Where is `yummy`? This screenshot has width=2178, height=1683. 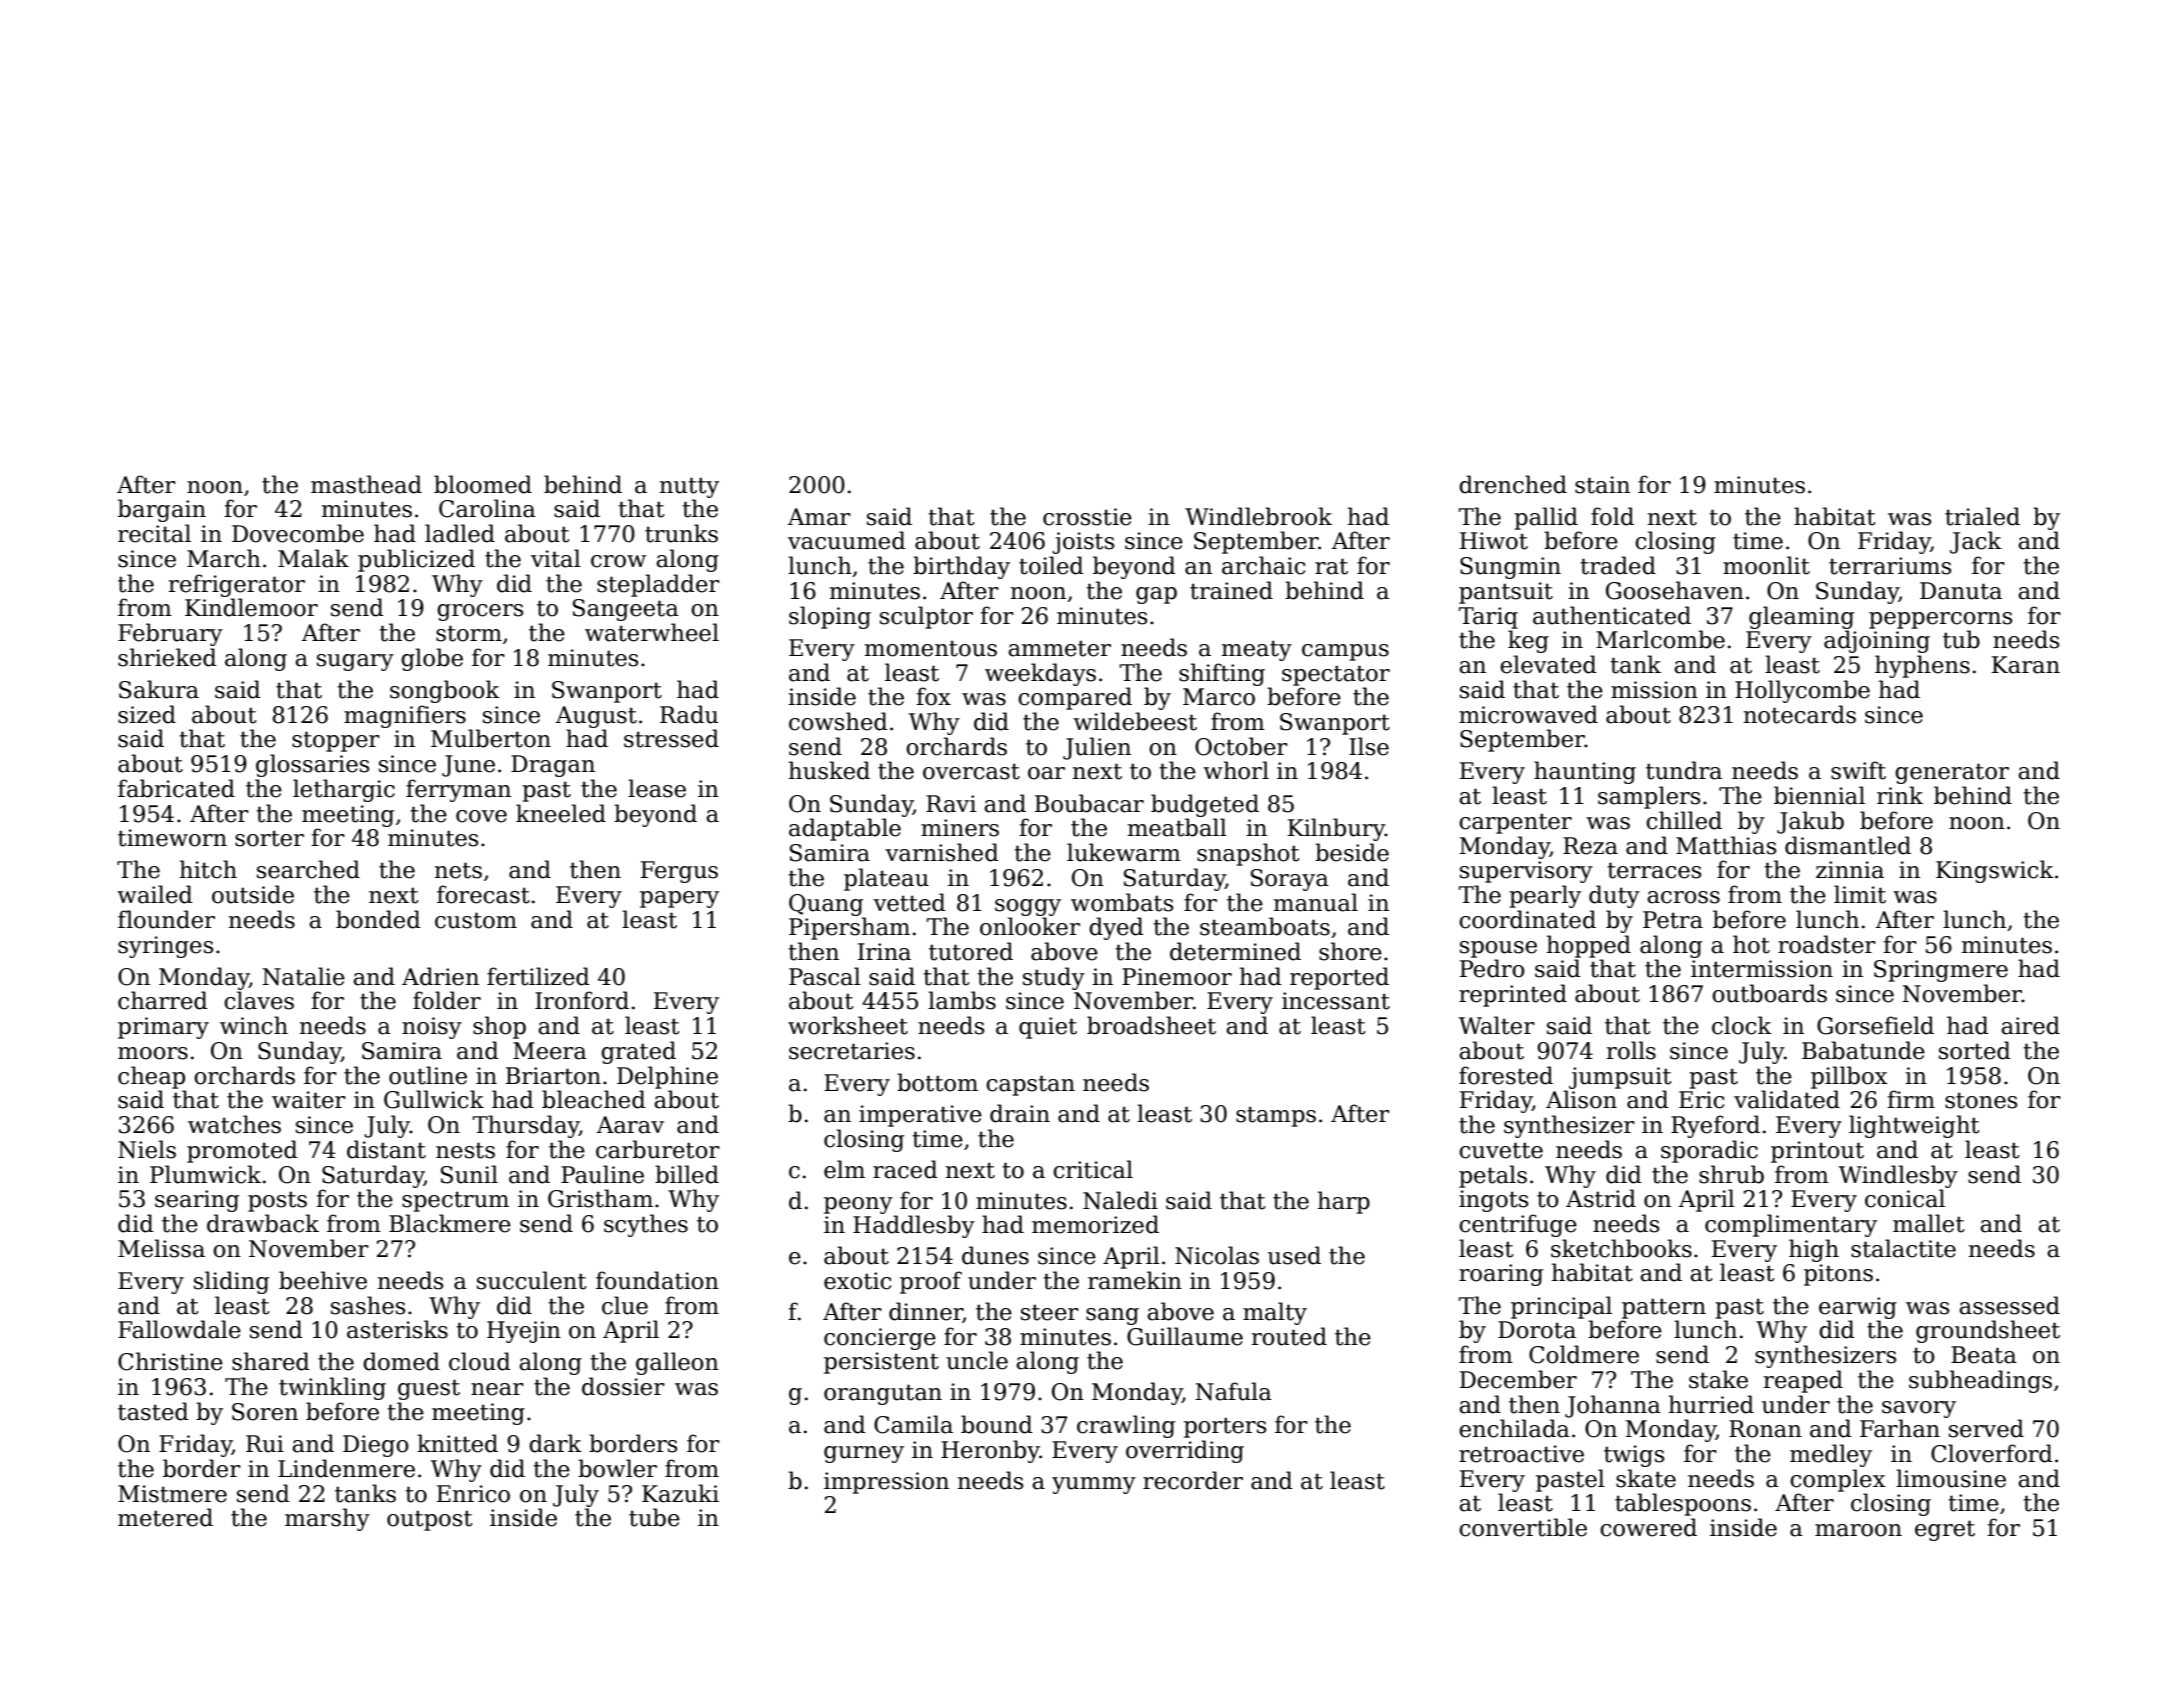
yummy is located at coordinates (1094, 1485).
